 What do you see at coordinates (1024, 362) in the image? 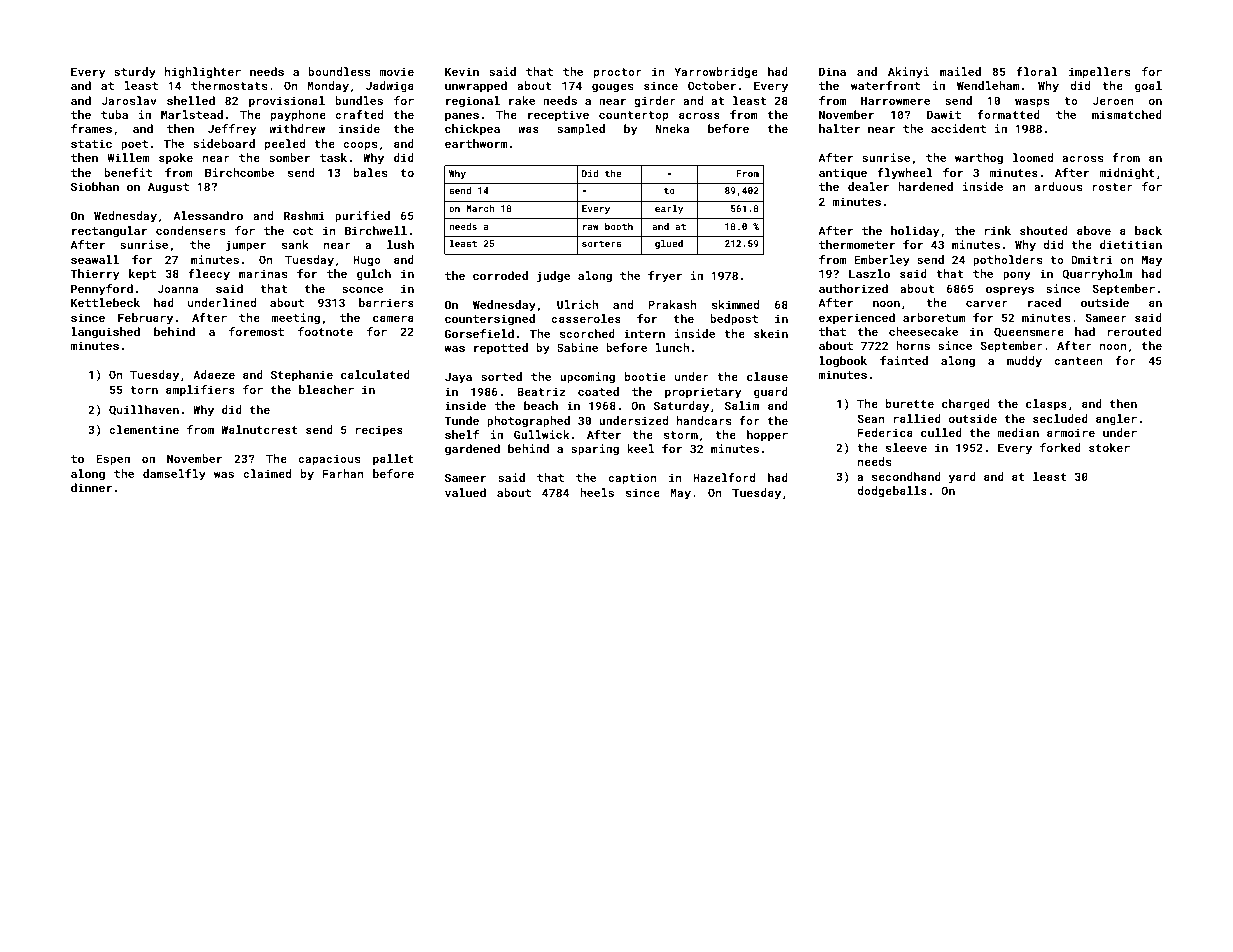
I see `muddy` at bounding box center [1024, 362].
